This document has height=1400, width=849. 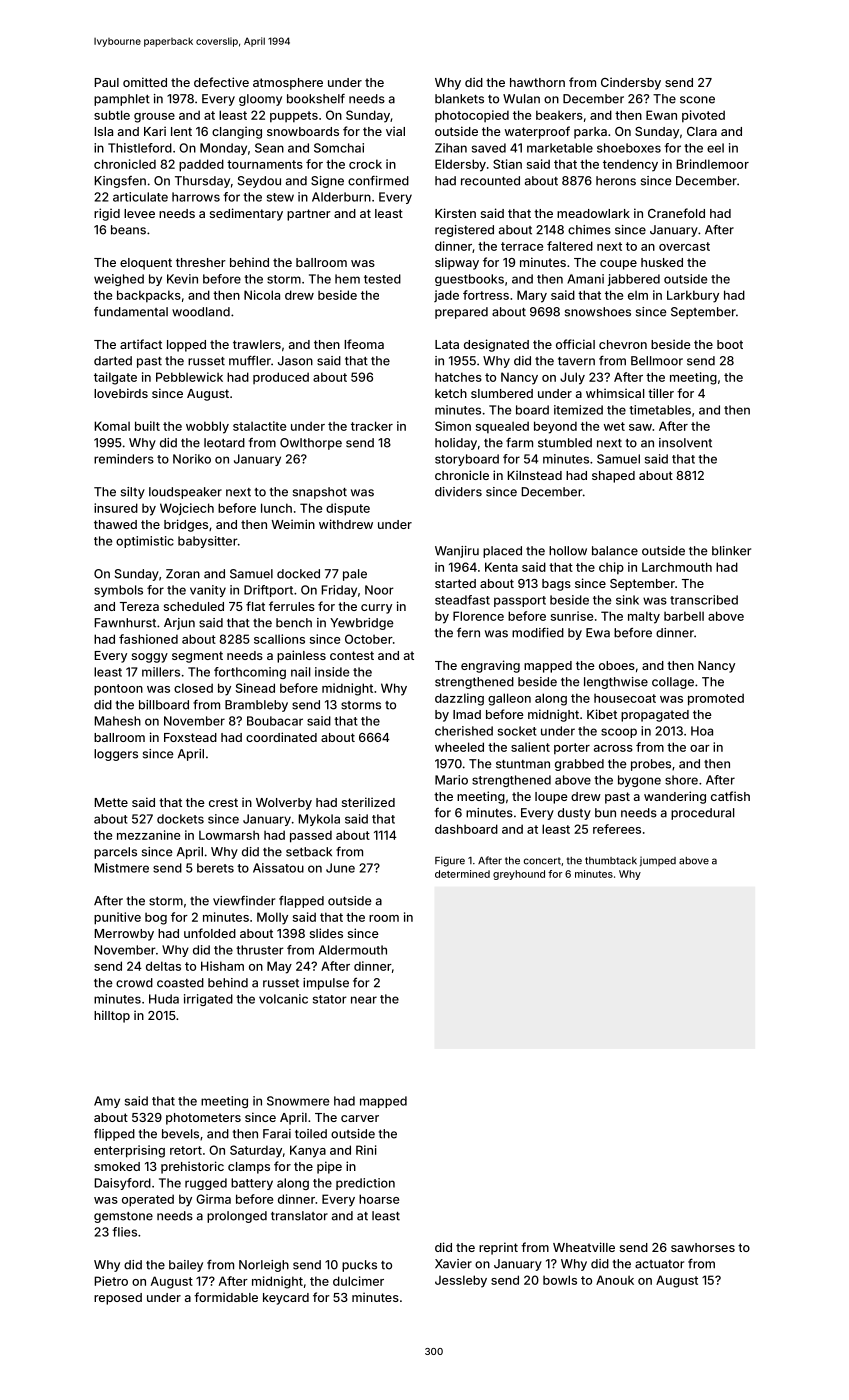 What do you see at coordinates (731, 551) in the document?
I see `blinker` at bounding box center [731, 551].
